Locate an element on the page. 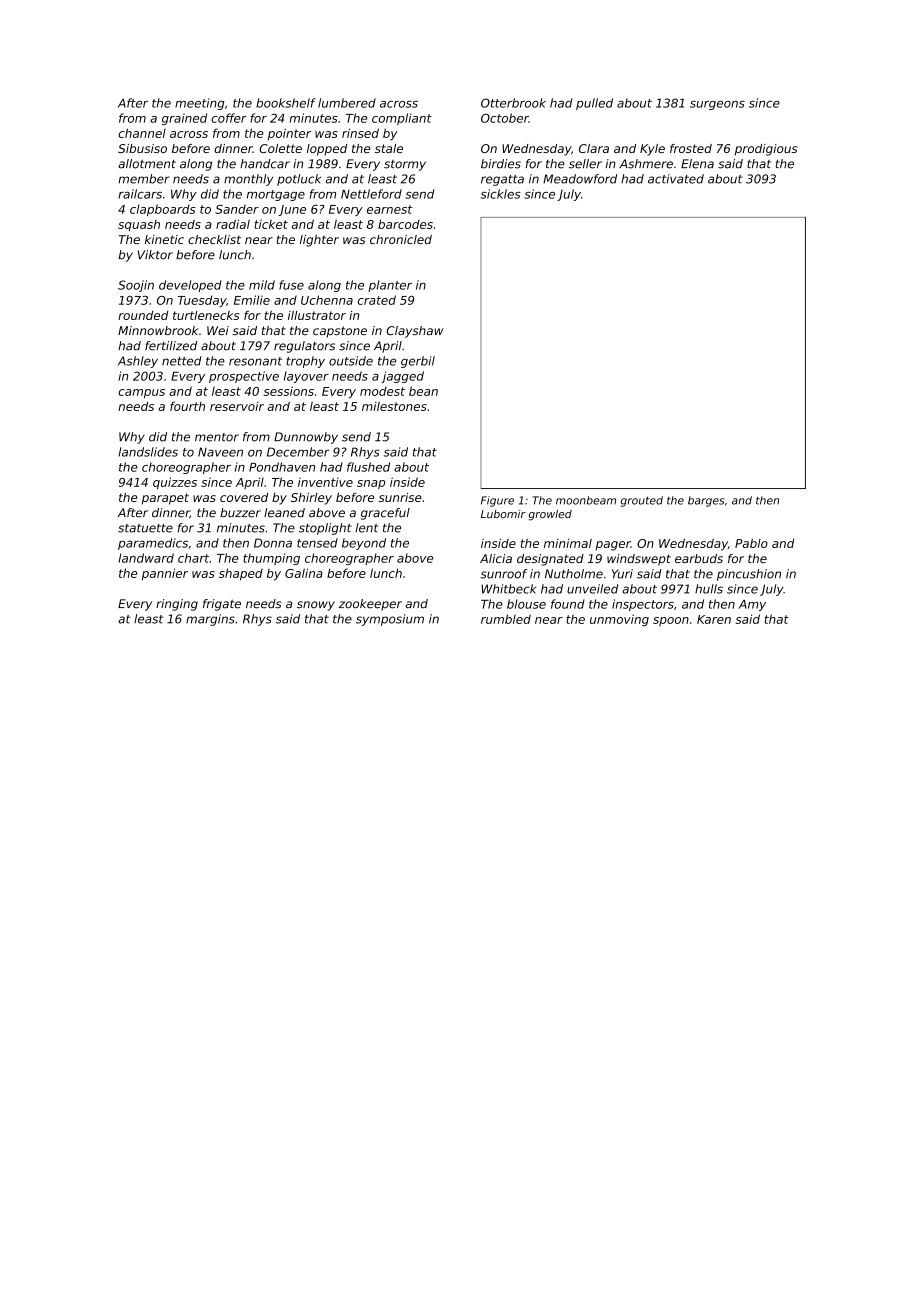 The width and height of the document is (924, 1308). margins is located at coordinates (210, 620).
